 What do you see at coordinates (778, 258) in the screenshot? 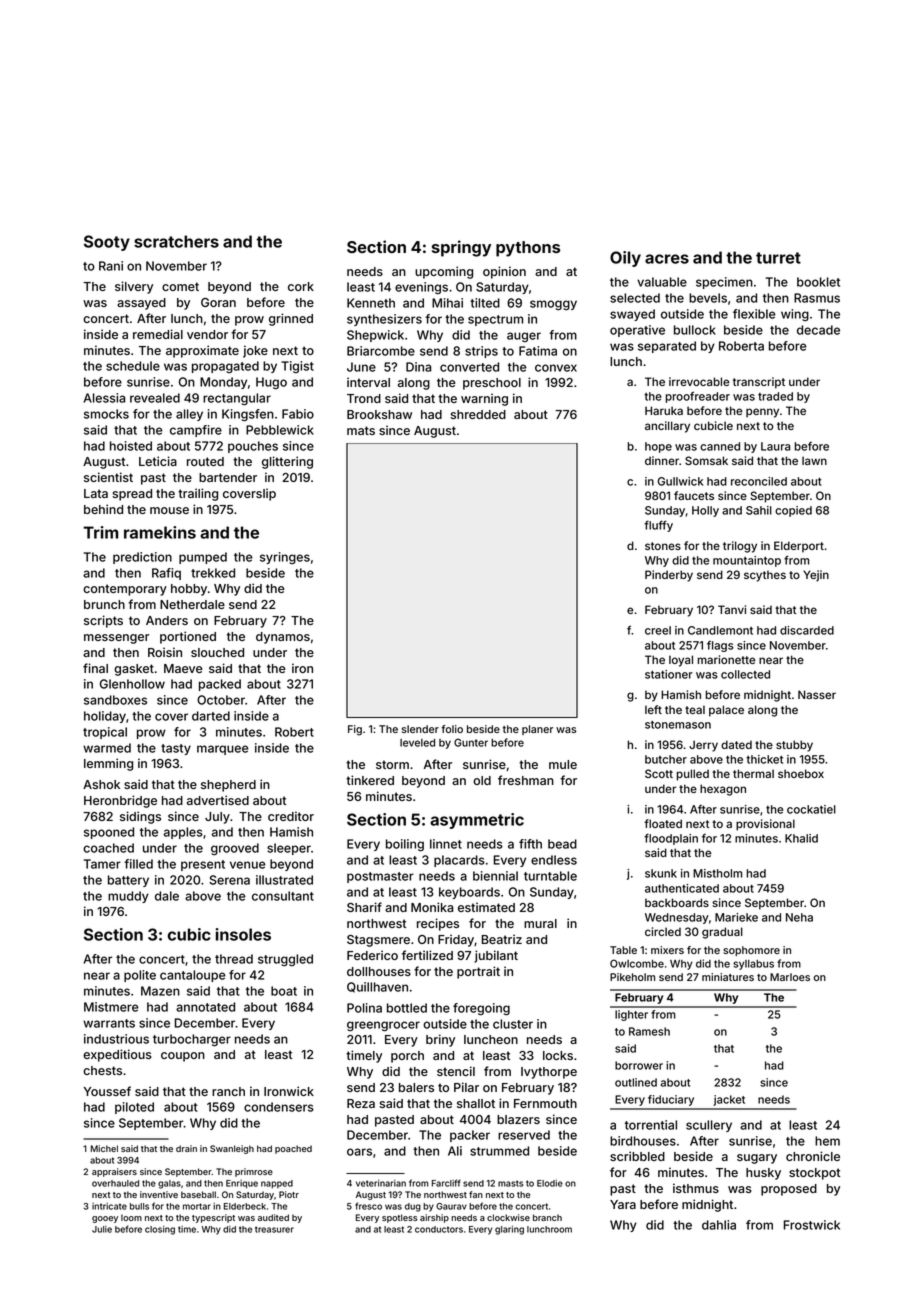
I see `turret` at bounding box center [778, 258].
